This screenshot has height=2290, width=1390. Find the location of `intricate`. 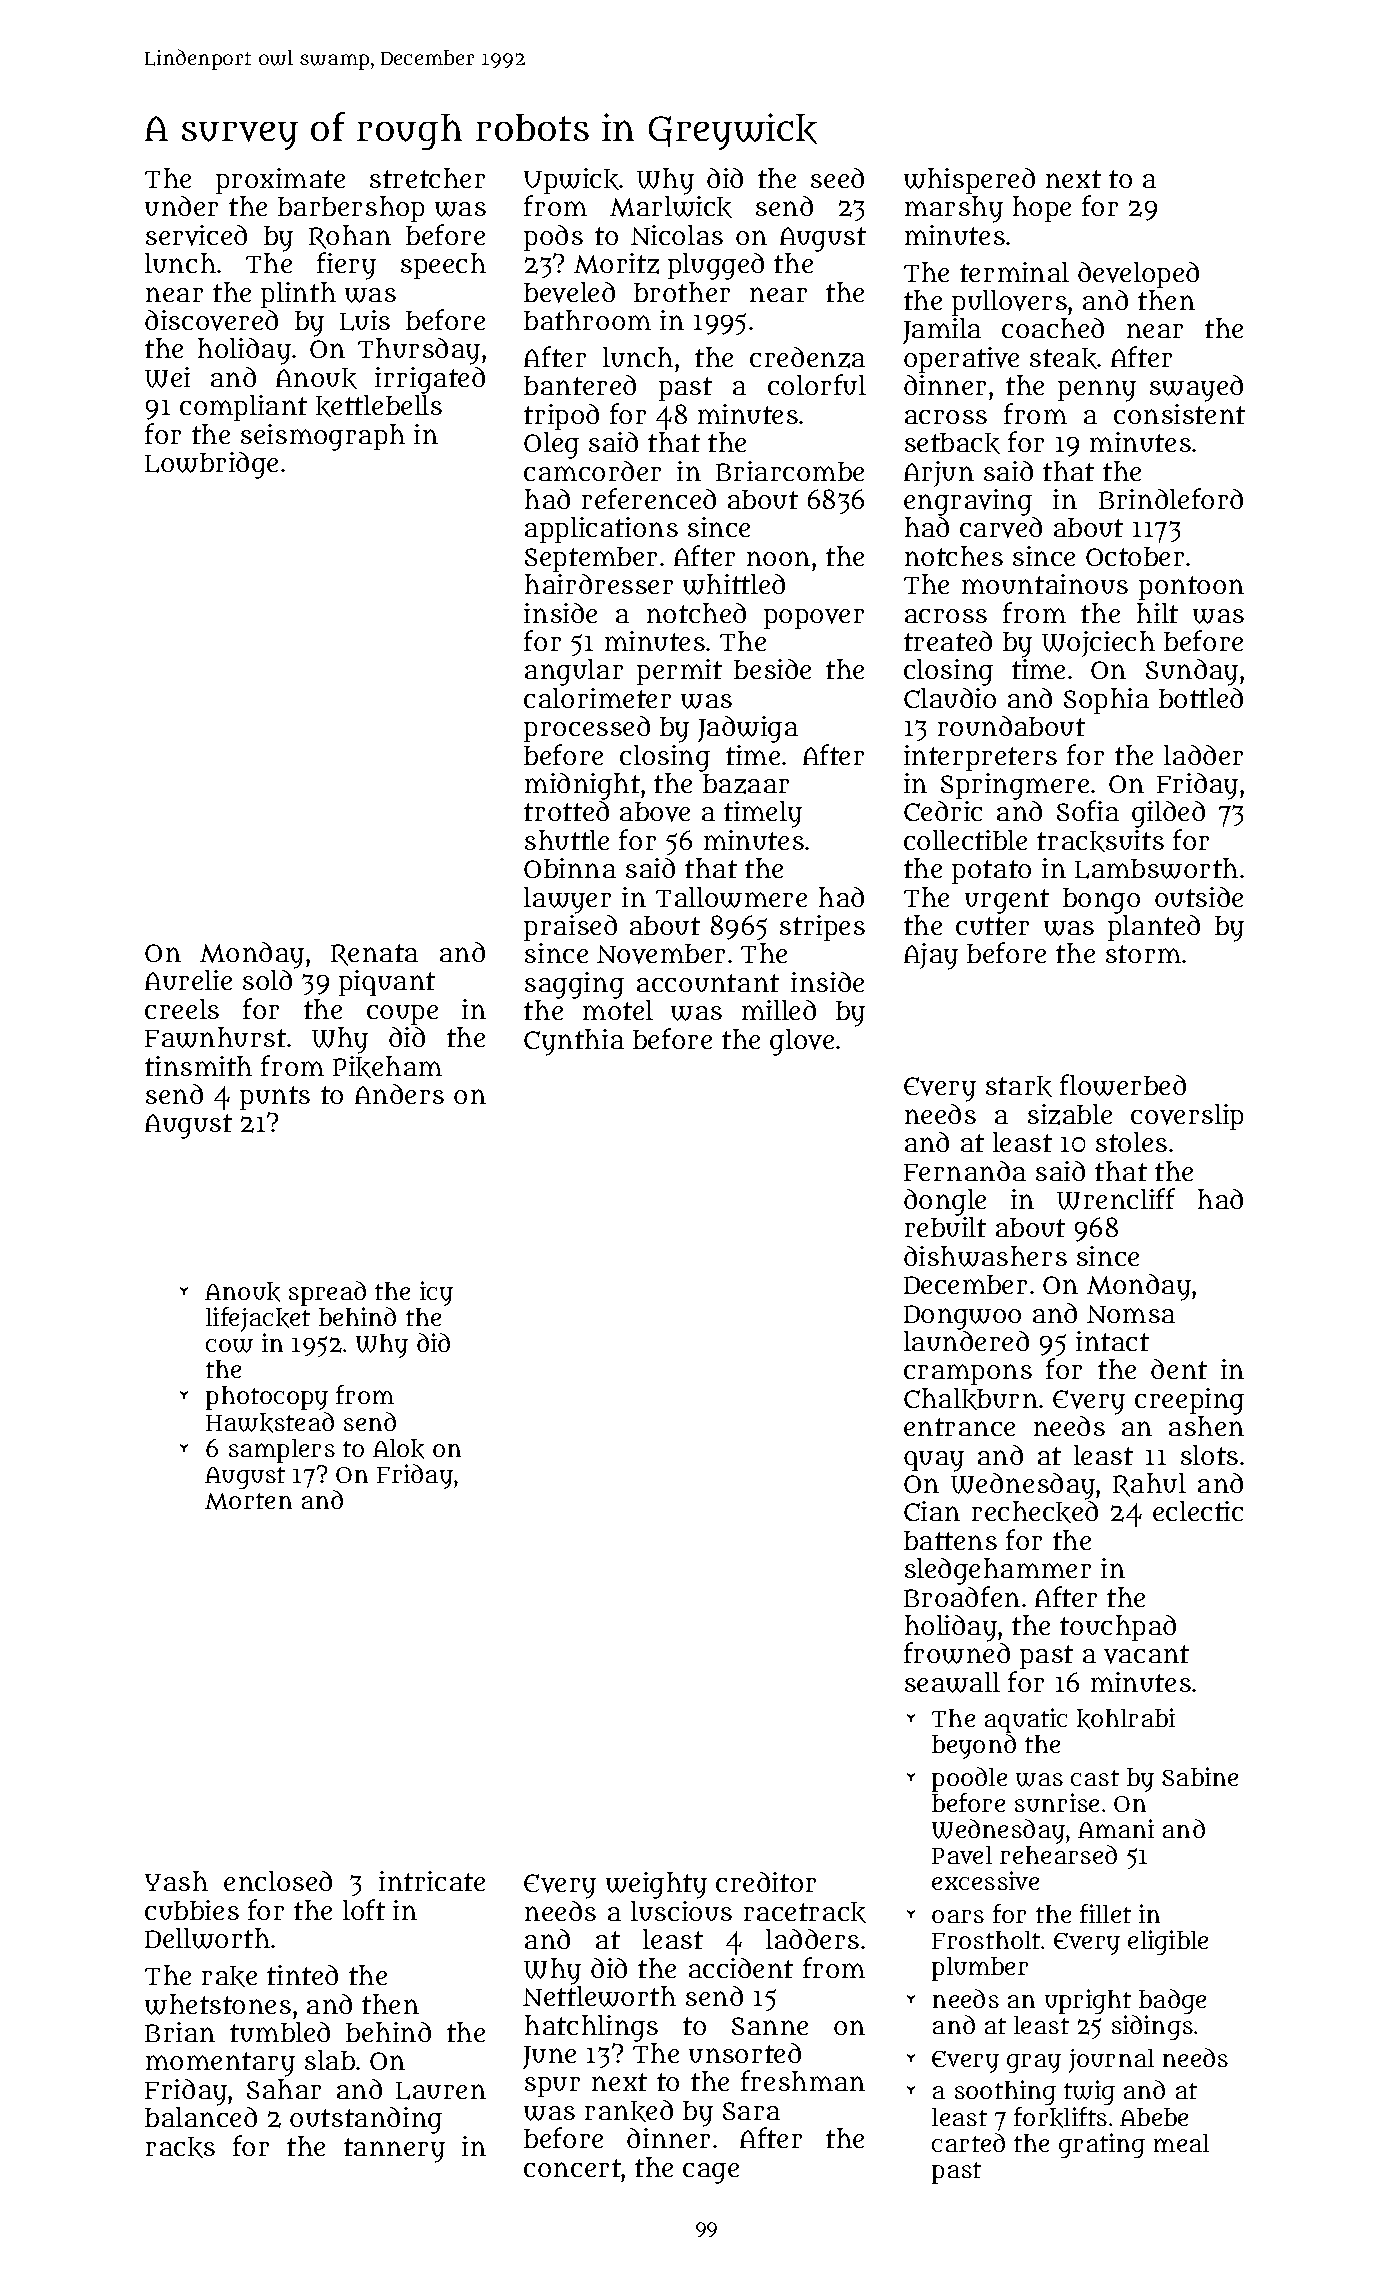

intricate is located at coordinates (432, 1881).
